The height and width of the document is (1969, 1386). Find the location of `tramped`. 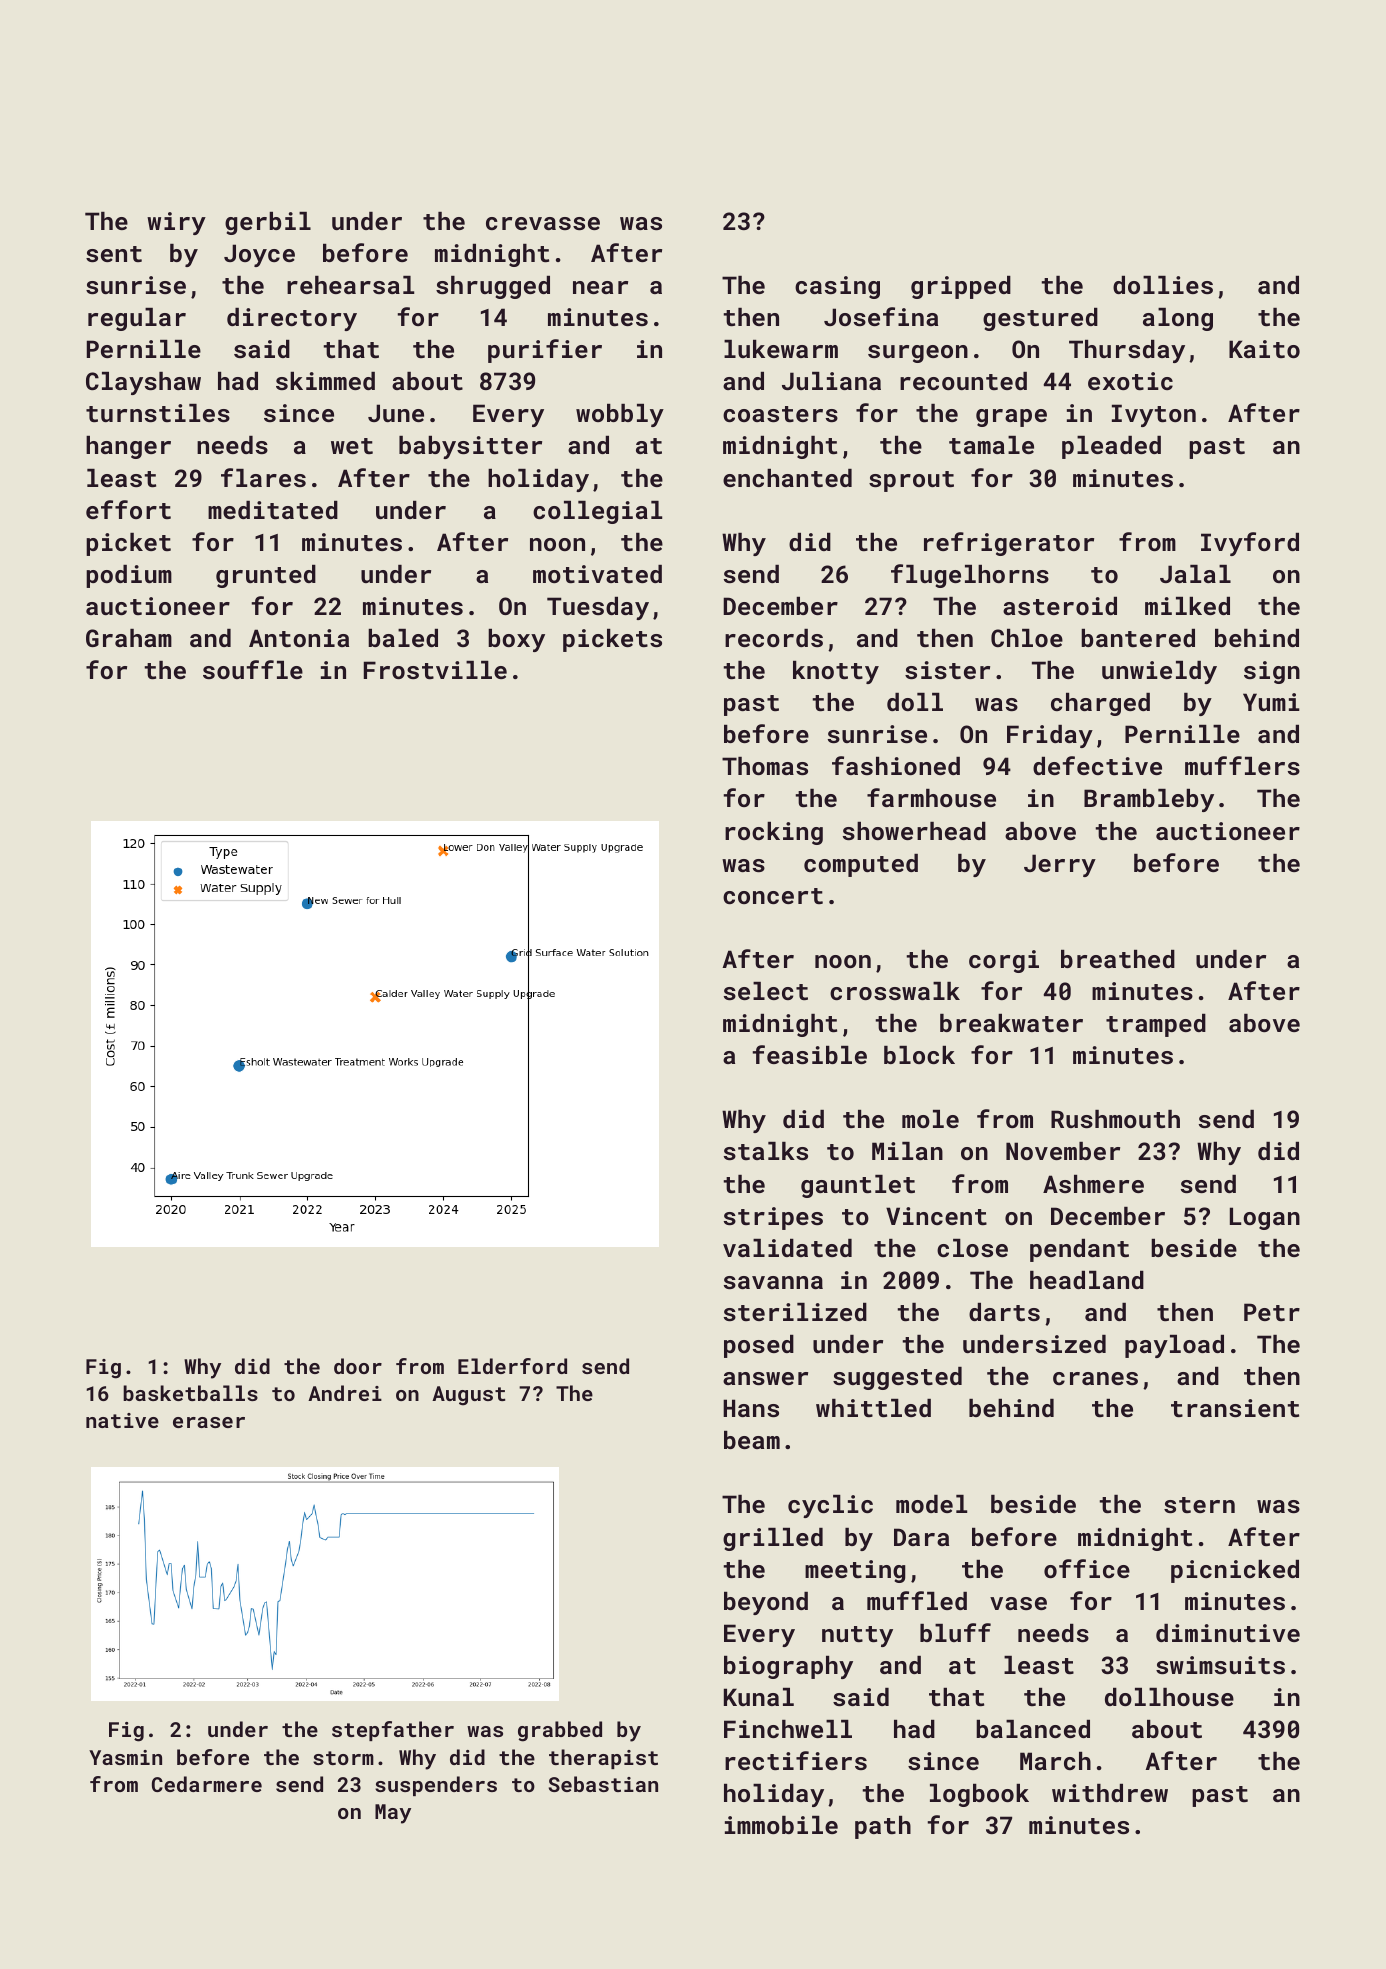

tramped is located at coordinates (1156, 1025).
